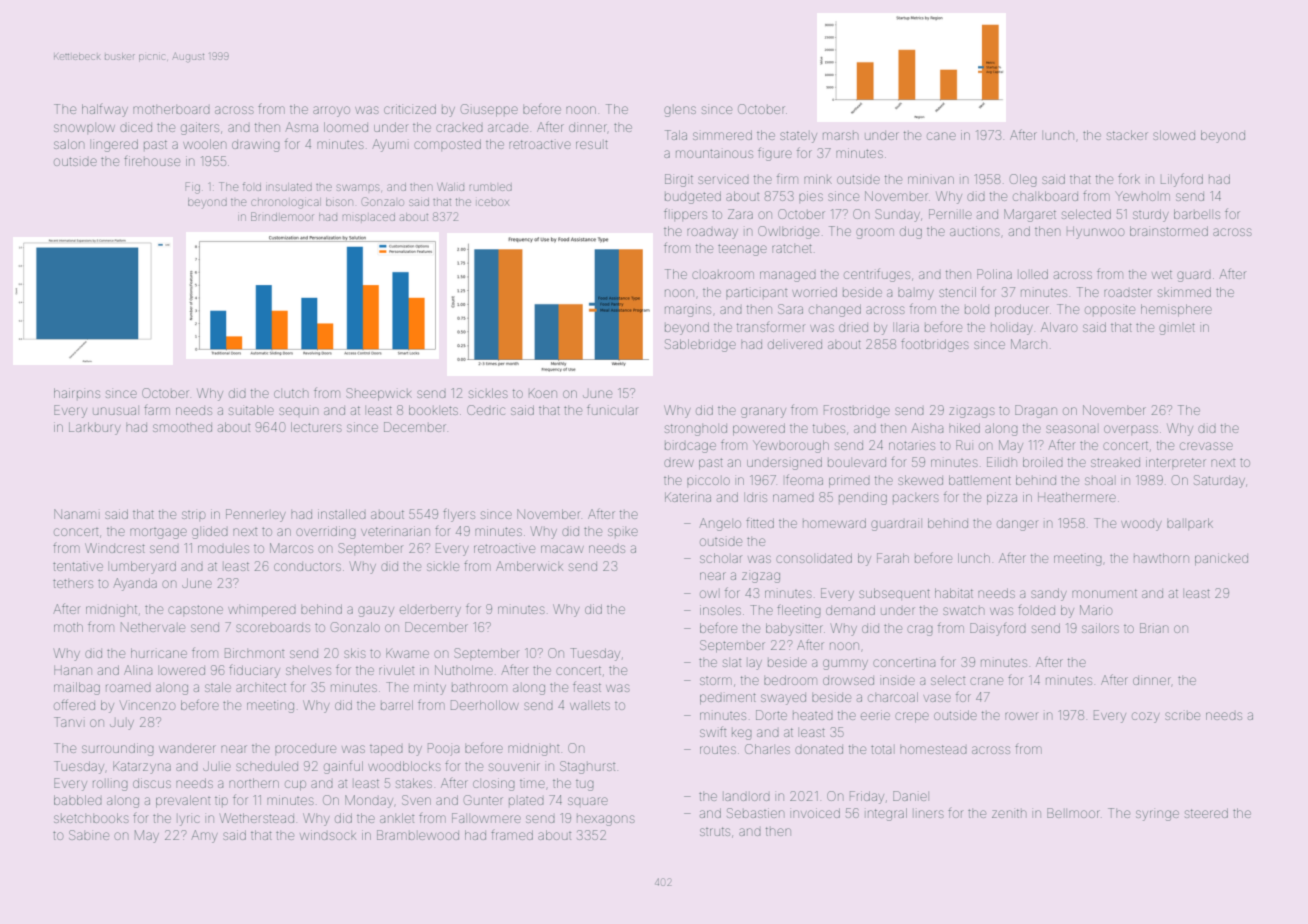  What do you see at coordinates (585, 785) in the screenshot?
I see `tug` at bounding box center [585, 785].
